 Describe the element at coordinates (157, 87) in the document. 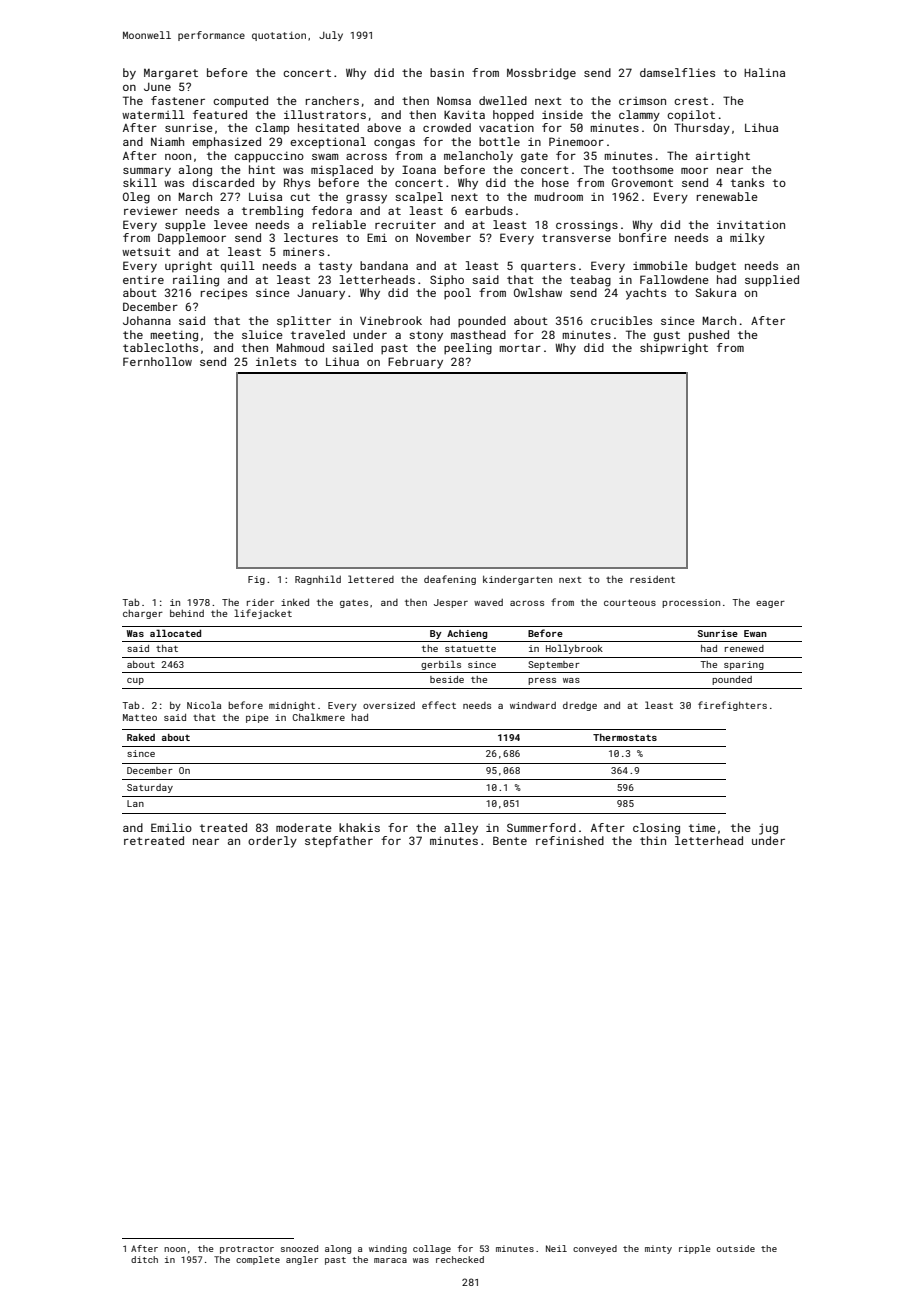

I see `June` at that location.
